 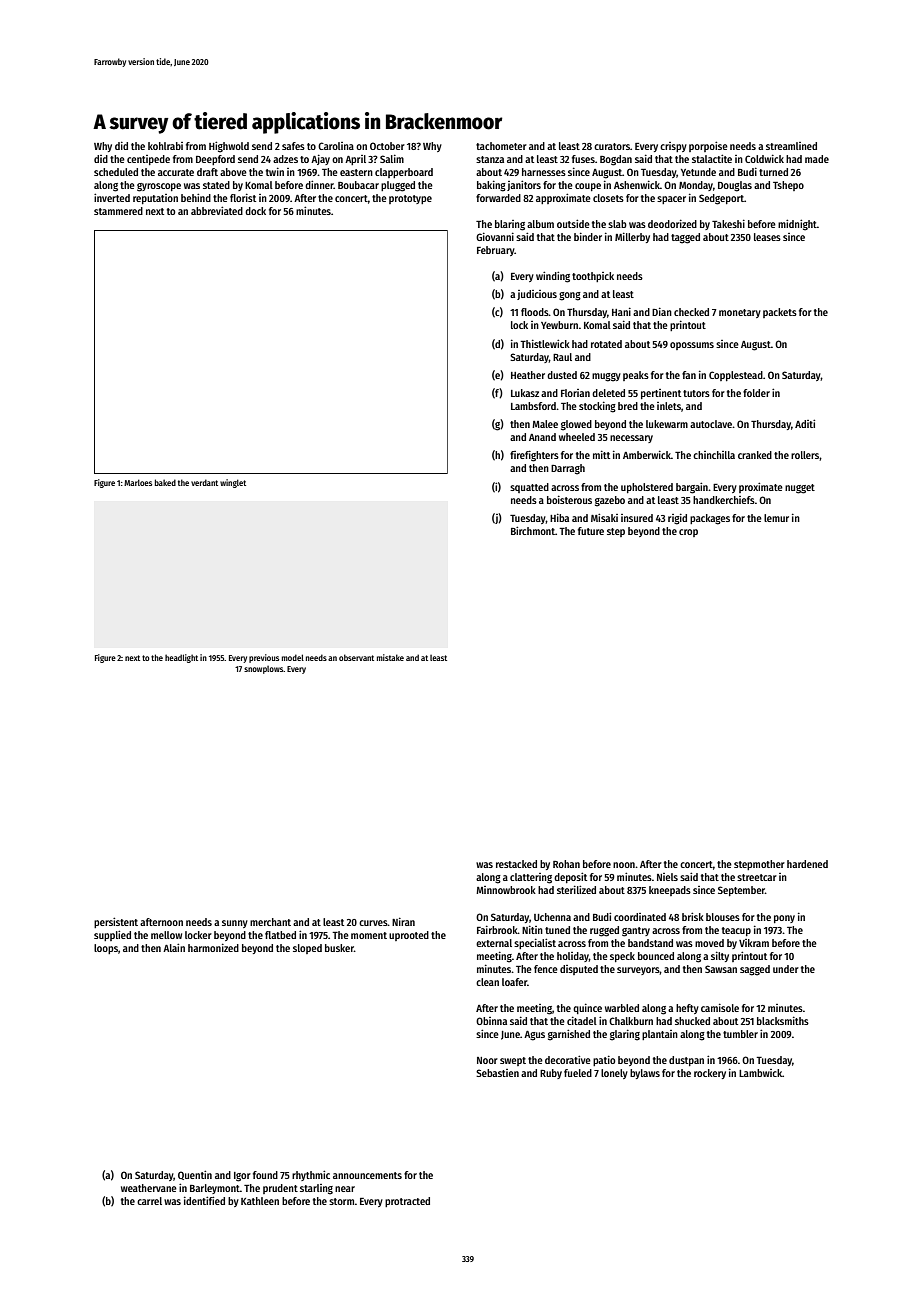 What do you see at coordinates (721, 969) in the image?
I see `Sawsan` at bounding box center [721, 969].
